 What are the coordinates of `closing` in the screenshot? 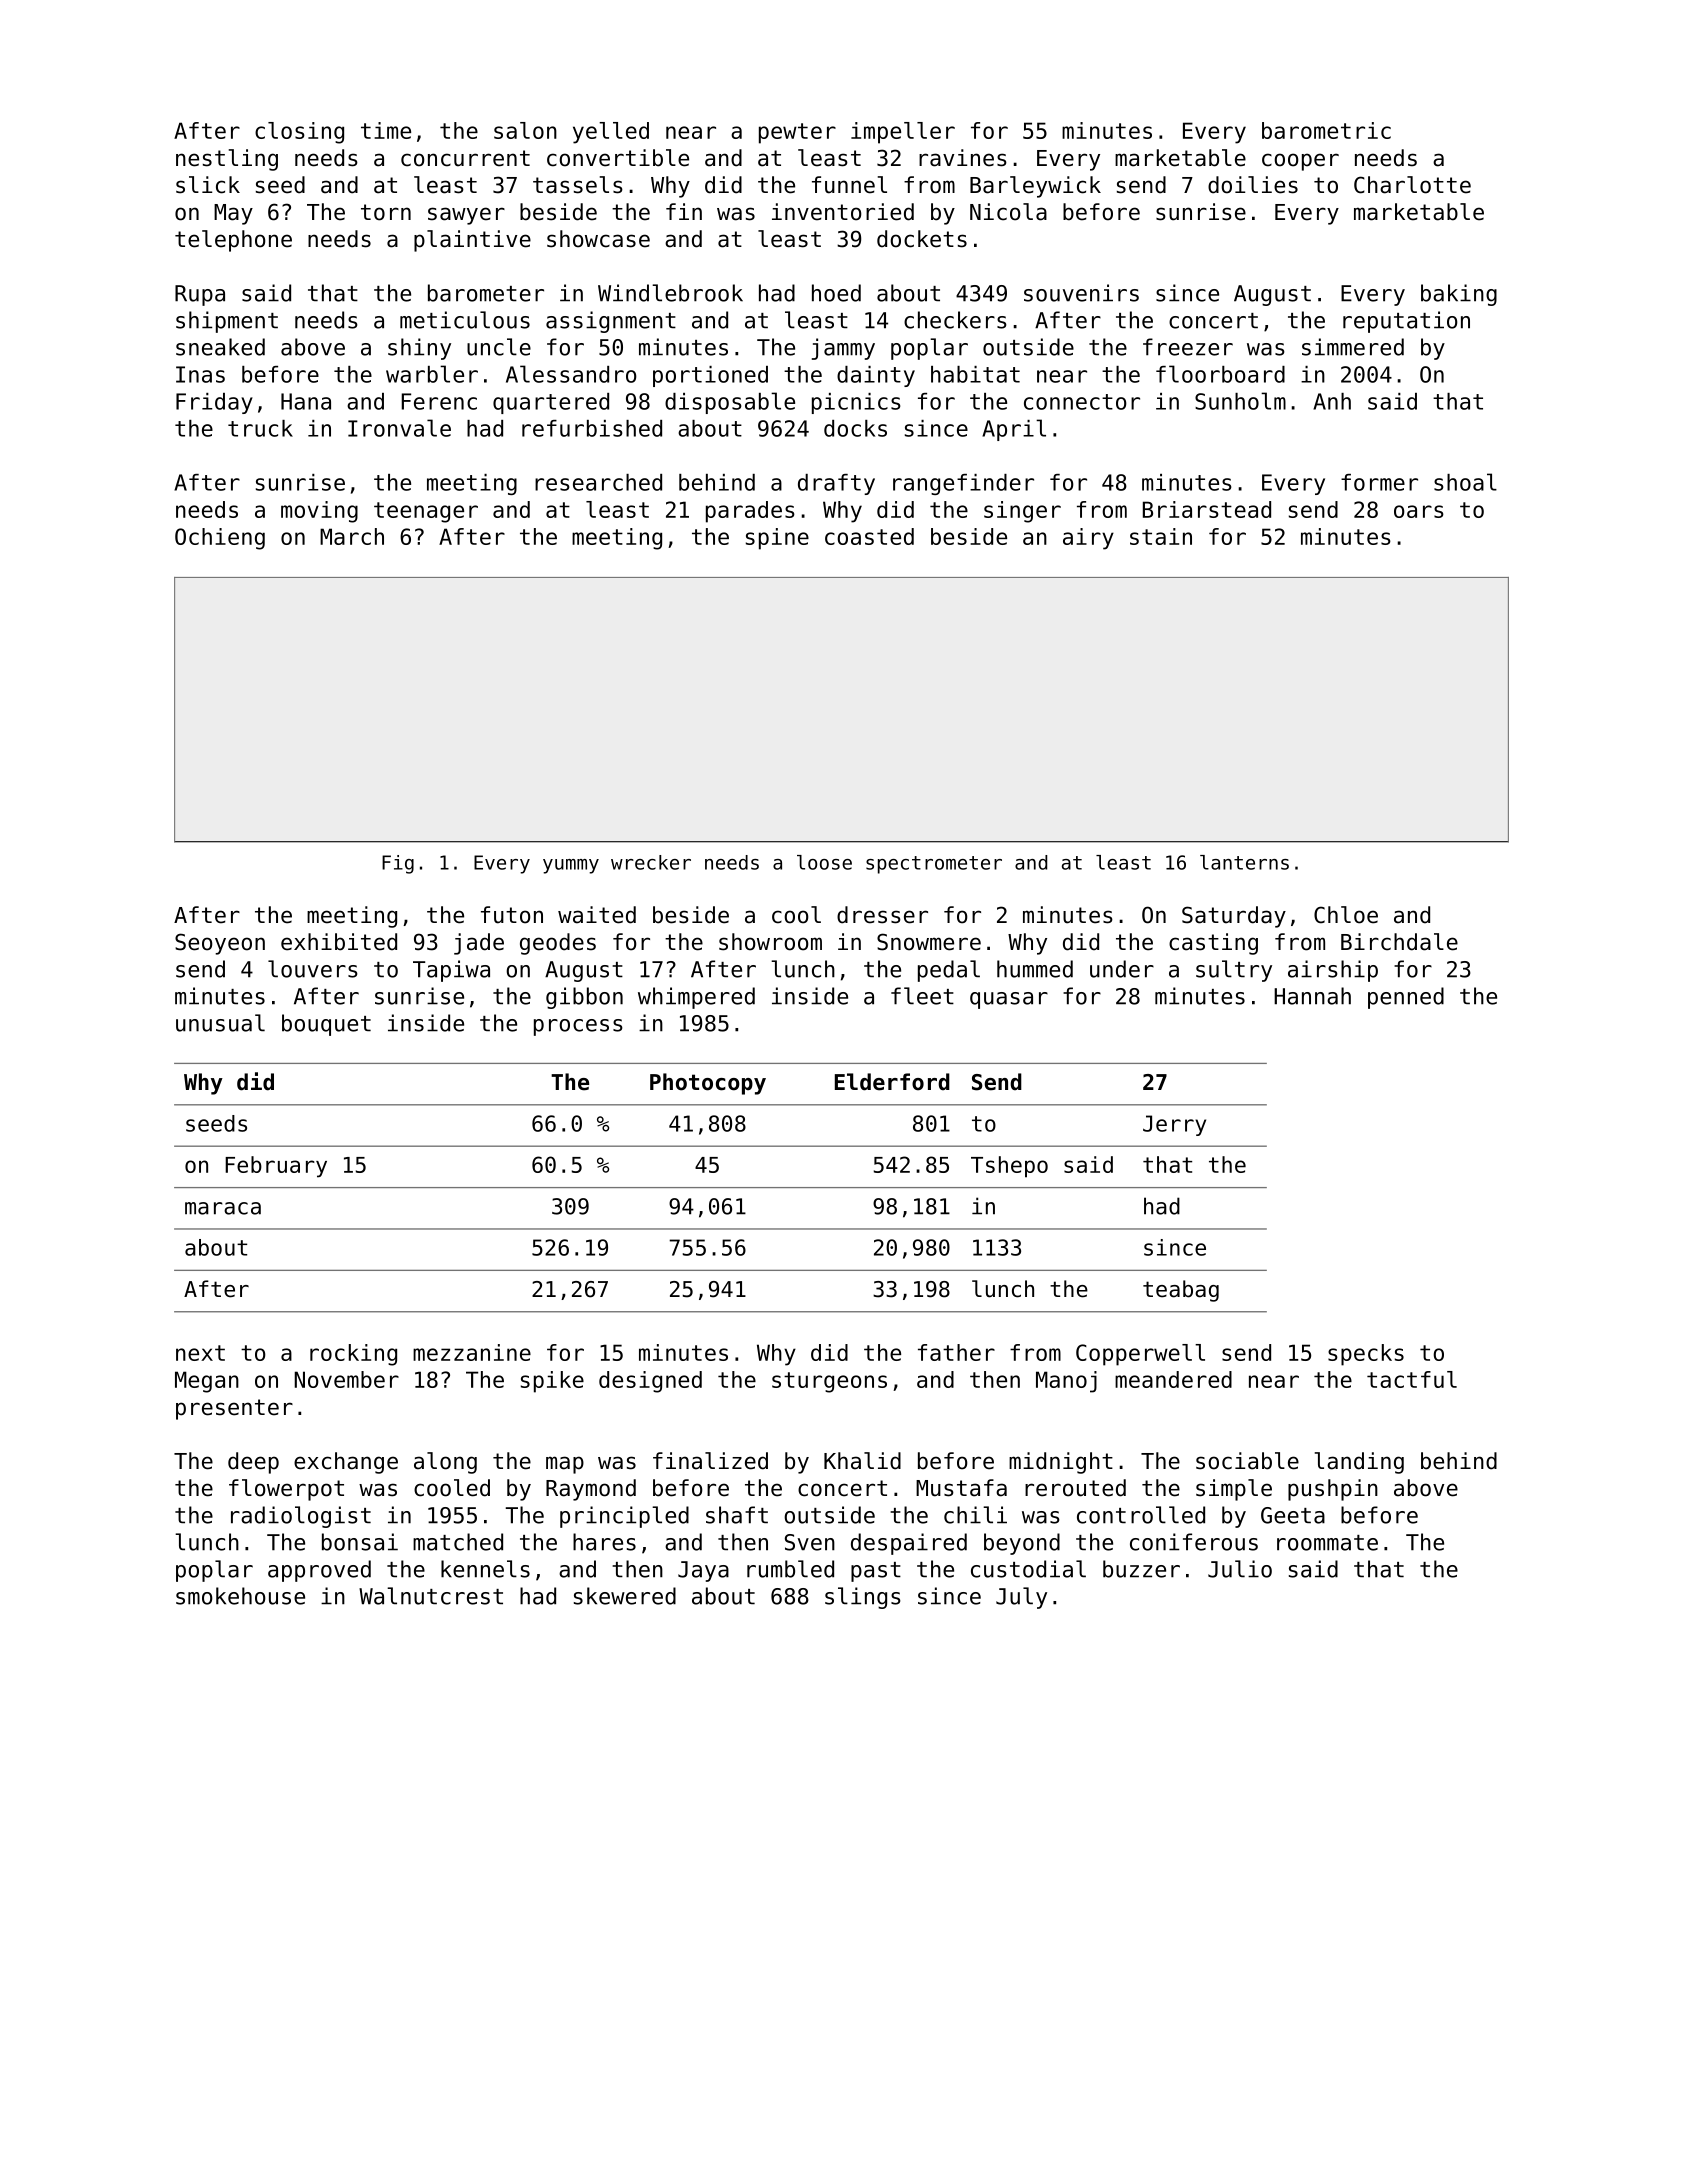 It's located at (299, 133).
